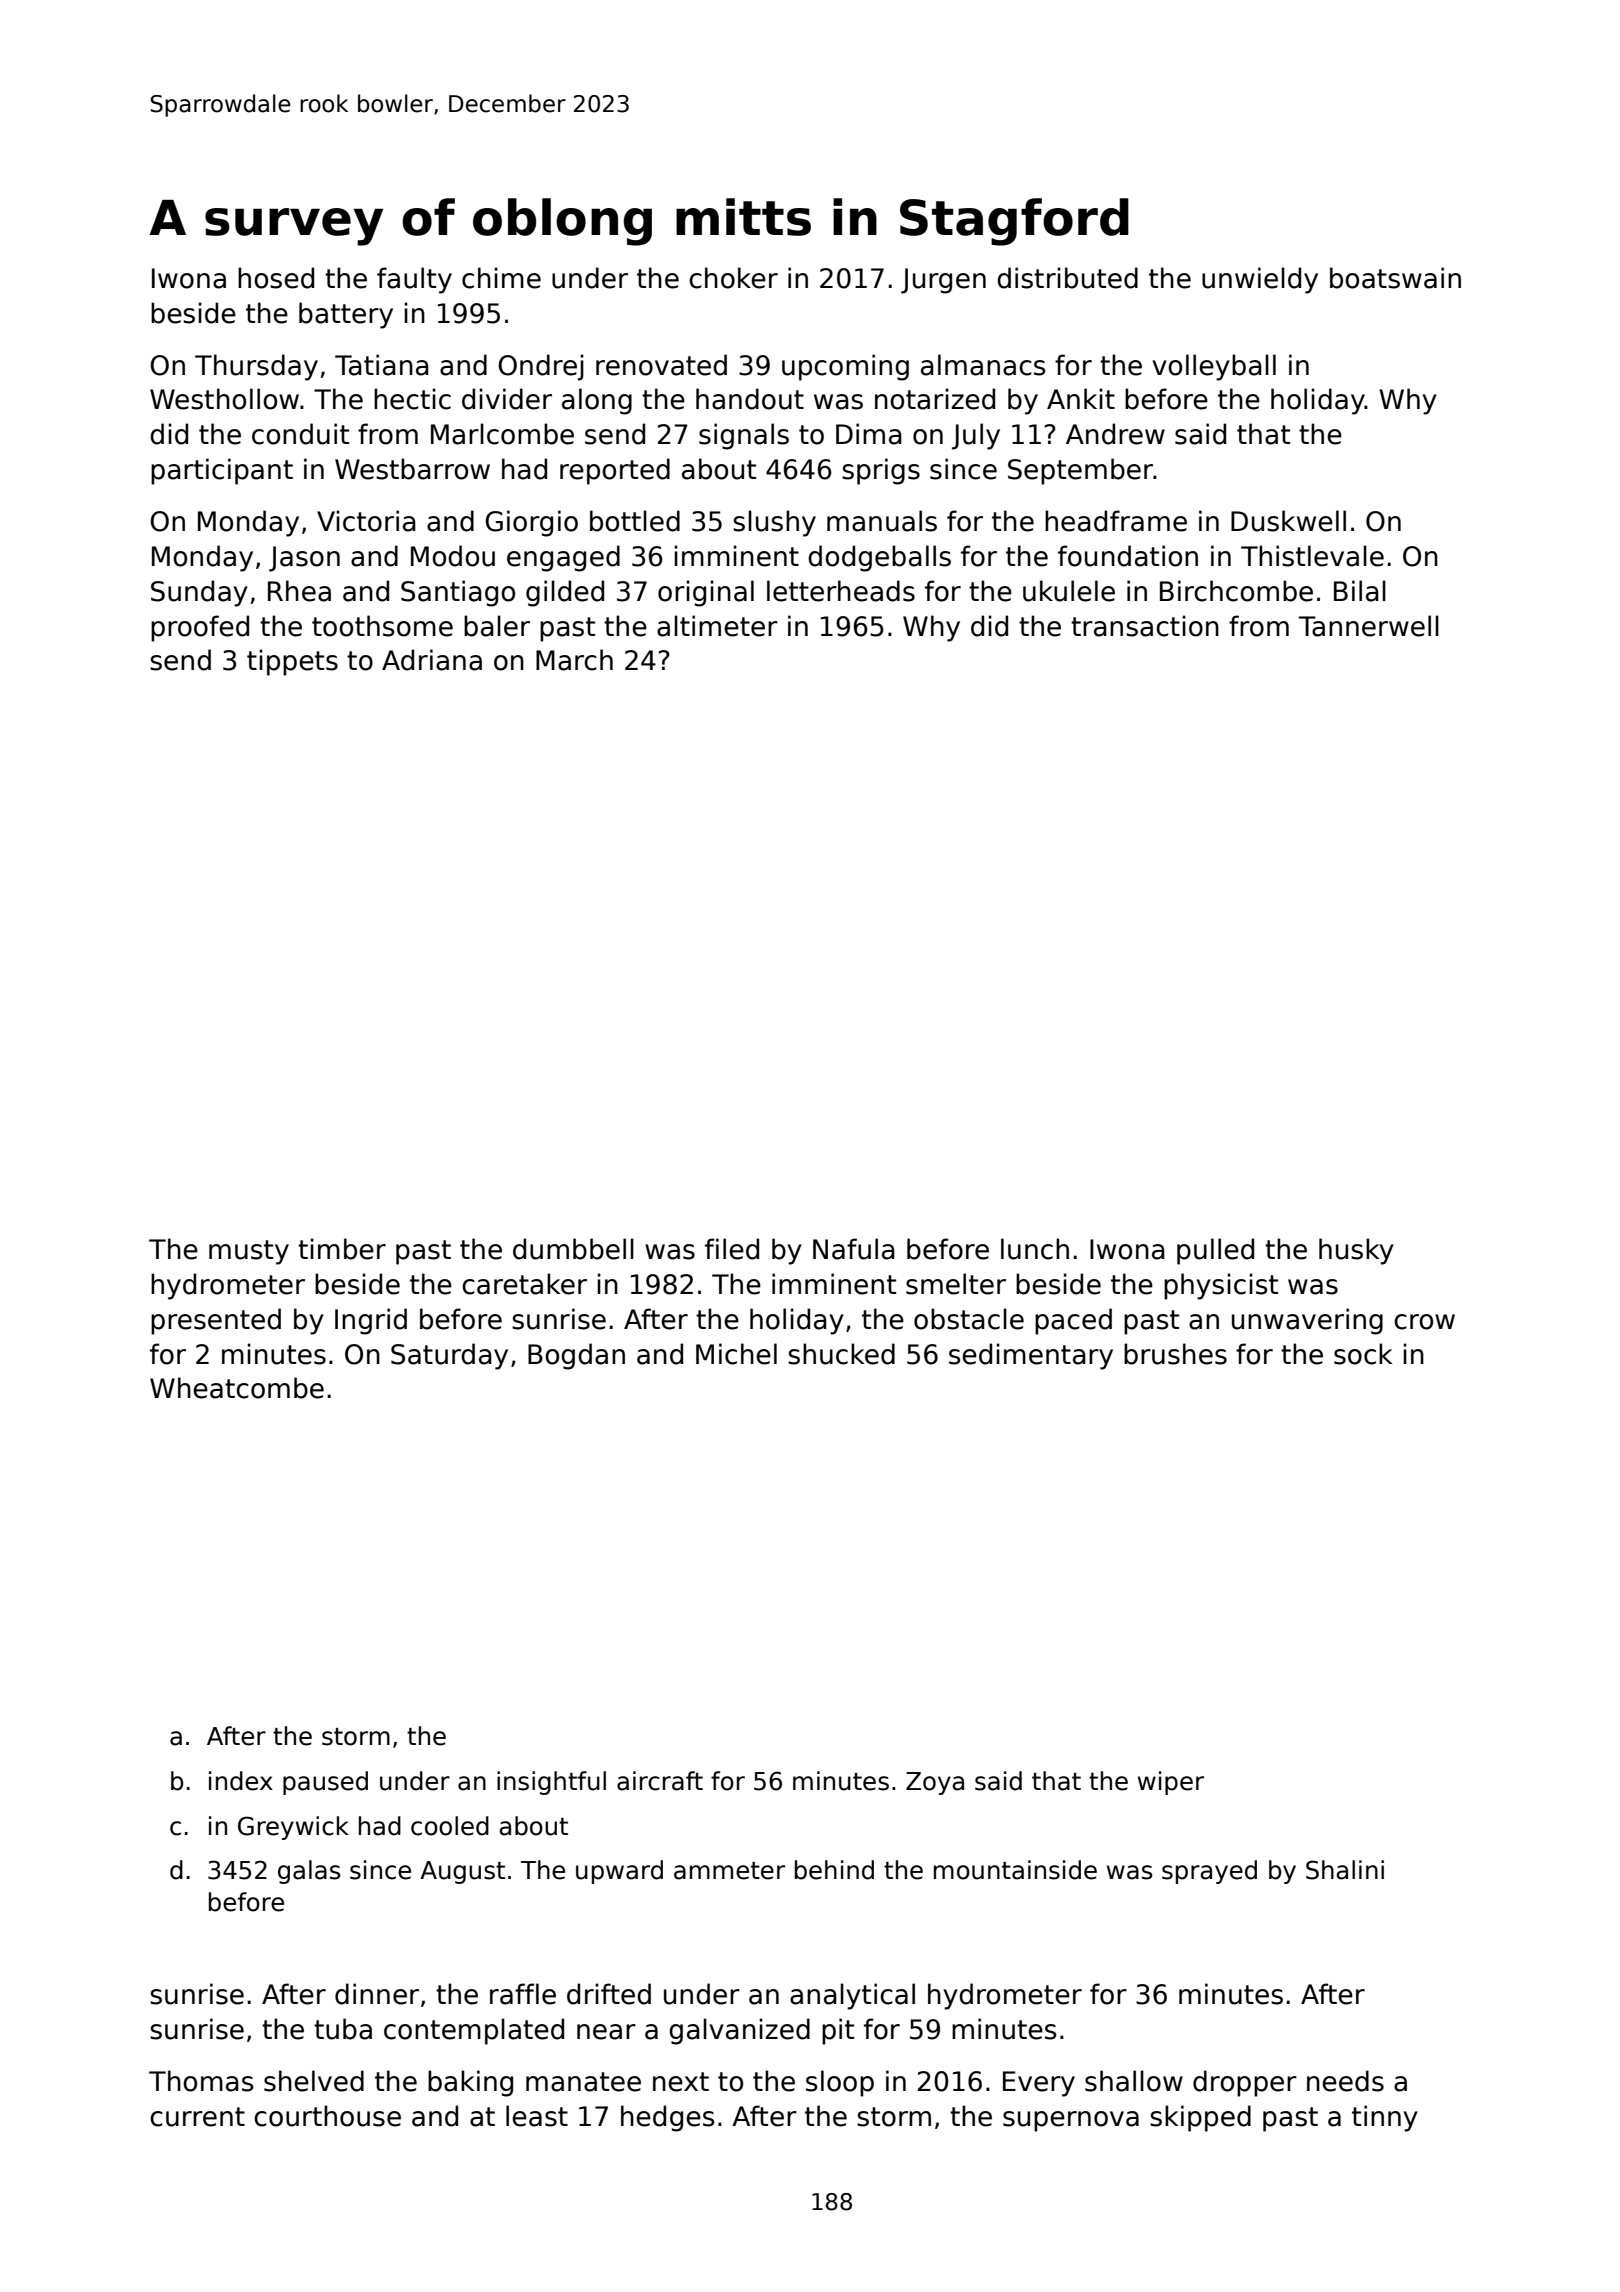  What do you see at coordinates (732, 1249) in the page?
I see `filed` at bounding box center [732, 1249].
